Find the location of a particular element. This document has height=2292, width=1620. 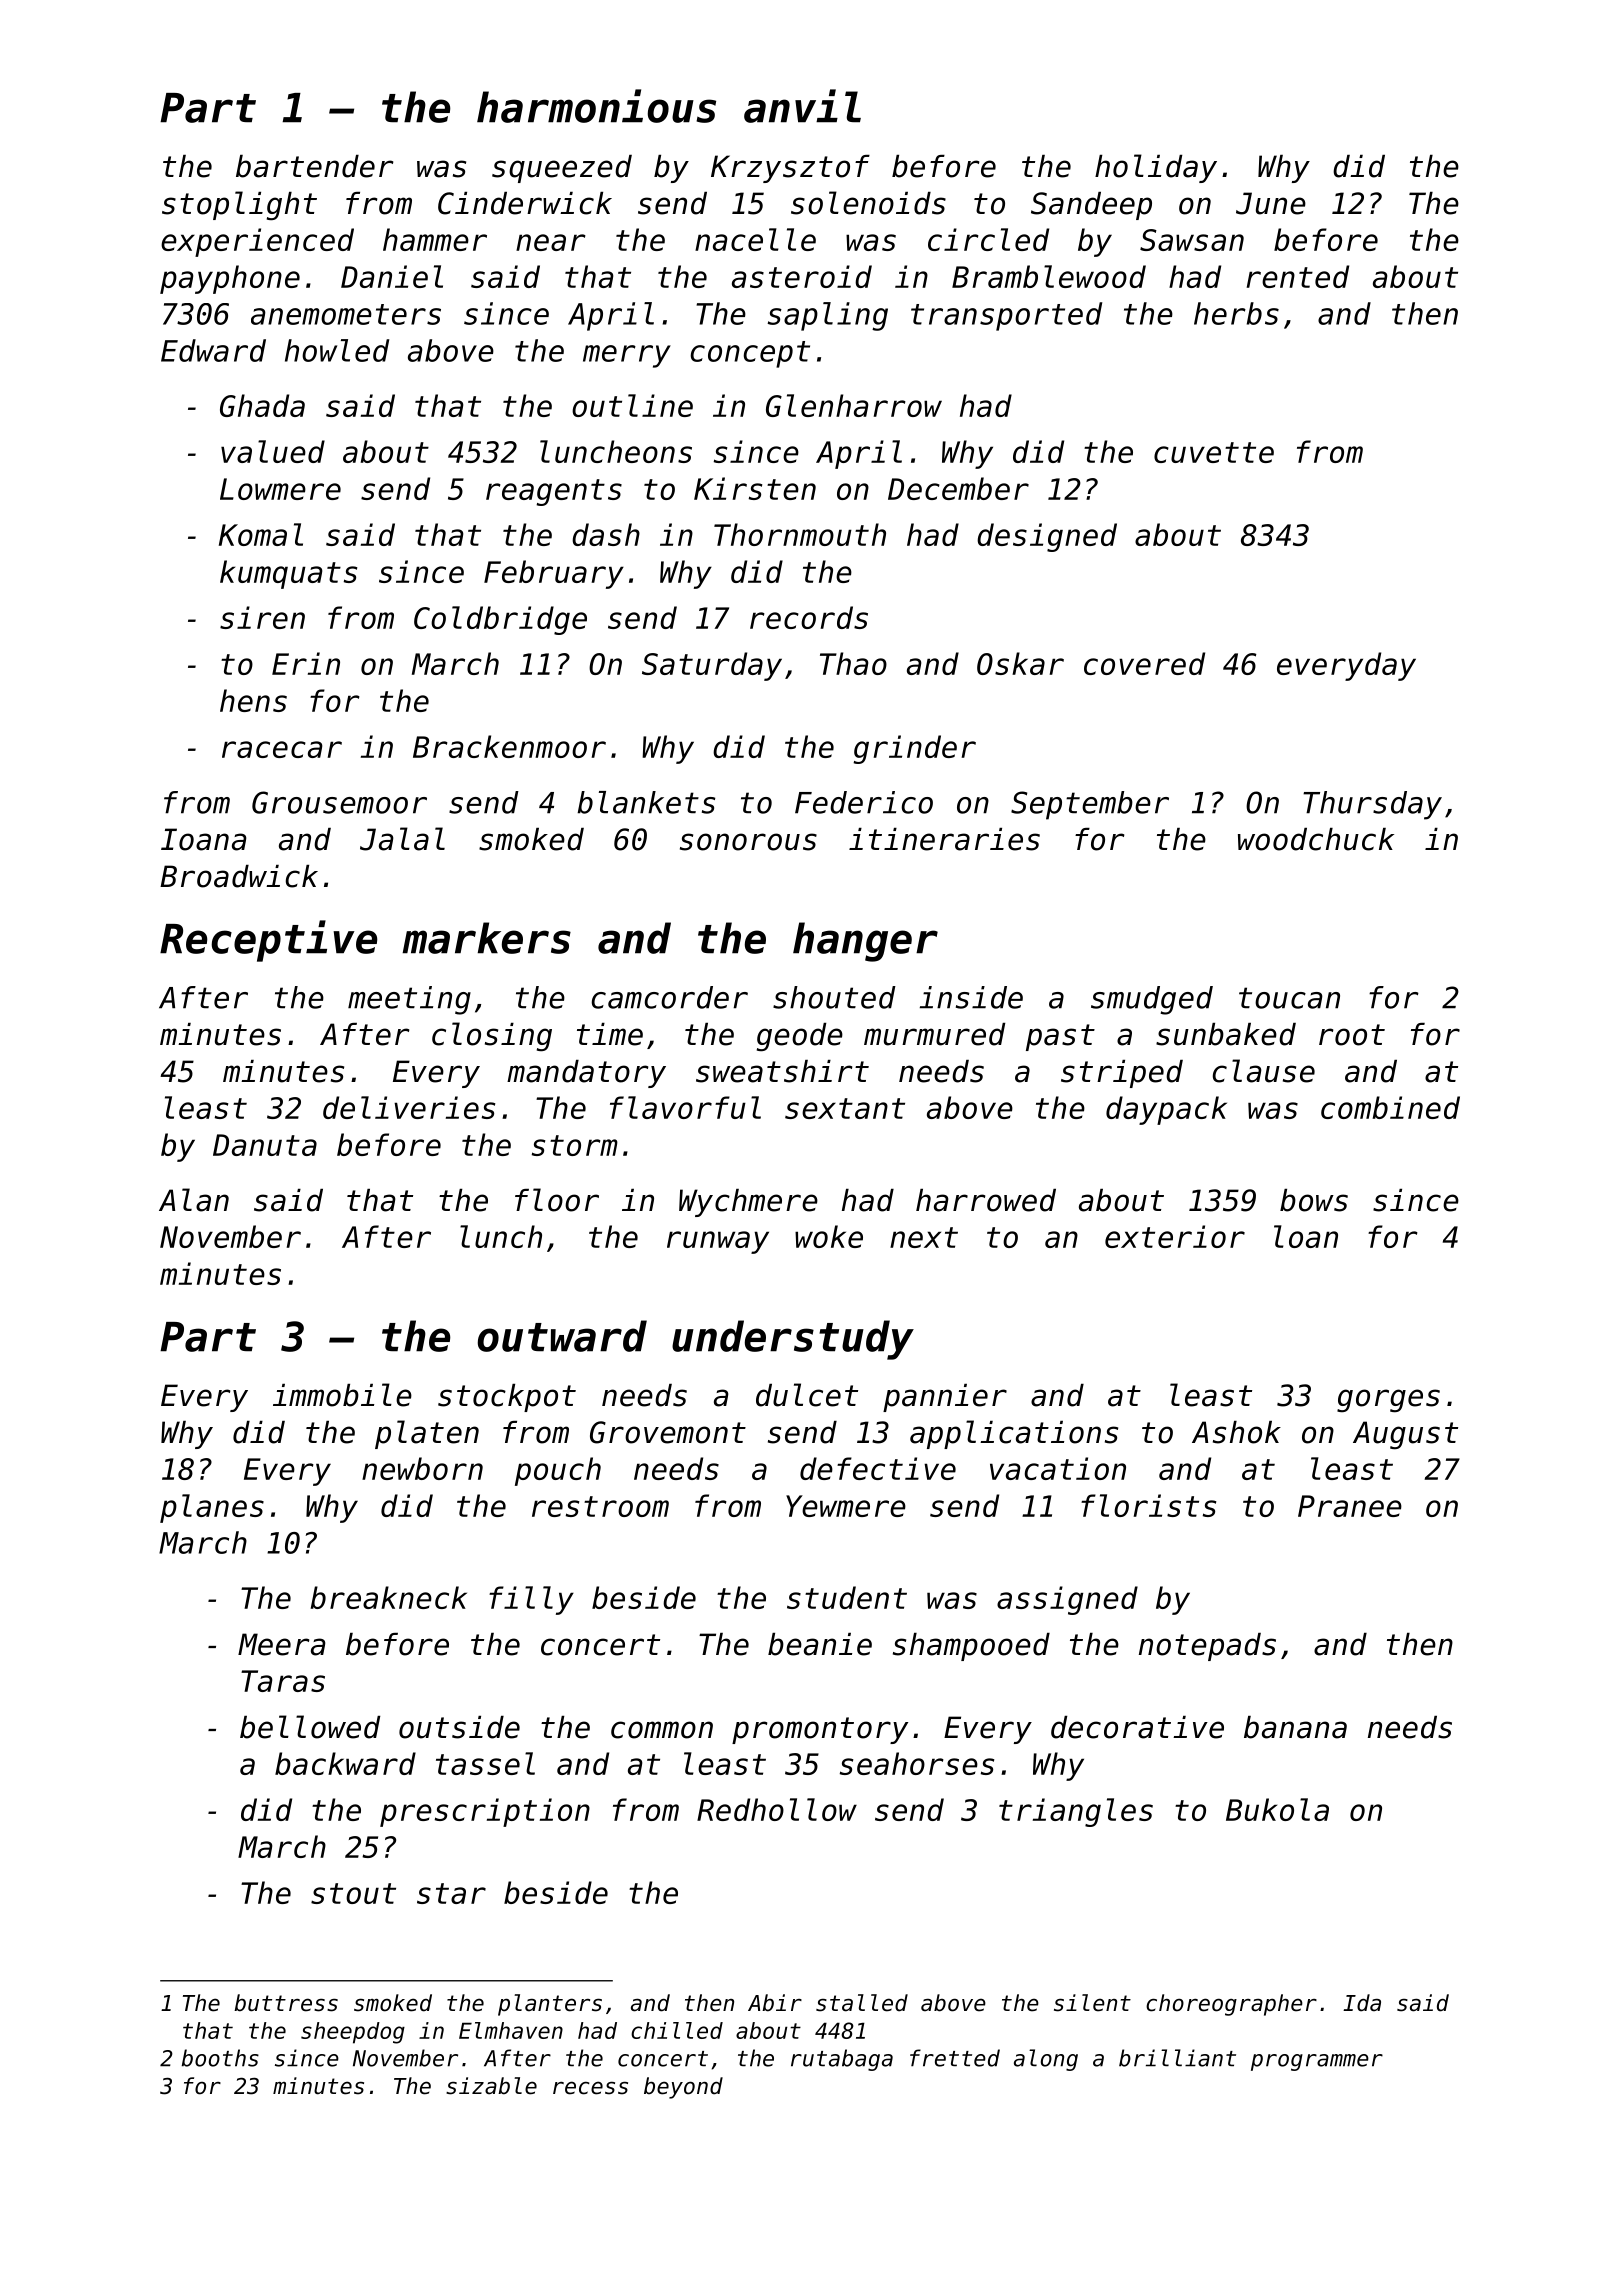

Broadwick is located at coordinates (239, 876).
